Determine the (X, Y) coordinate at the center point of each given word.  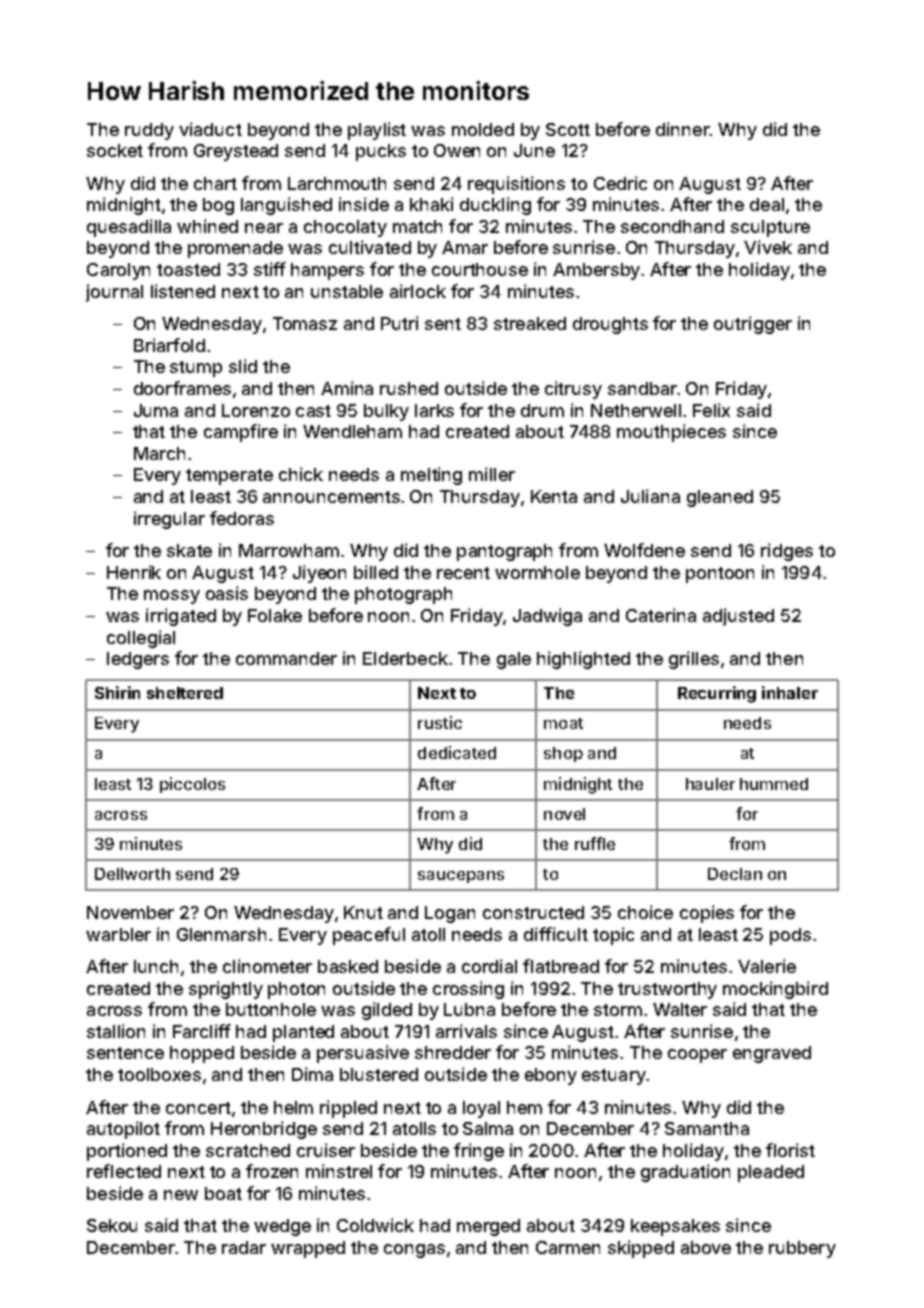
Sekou (112, 1225)
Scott (568, 129)
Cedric (620, 183)
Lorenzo (256, 410)
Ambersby (596, 271)
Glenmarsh (221, 934)
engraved (772, 1054)
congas (414, 1251)
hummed (774, 784)
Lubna (469, 1009)
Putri (399, 323)
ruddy (149, 131)
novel (564, 814)
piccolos (192, 785)
